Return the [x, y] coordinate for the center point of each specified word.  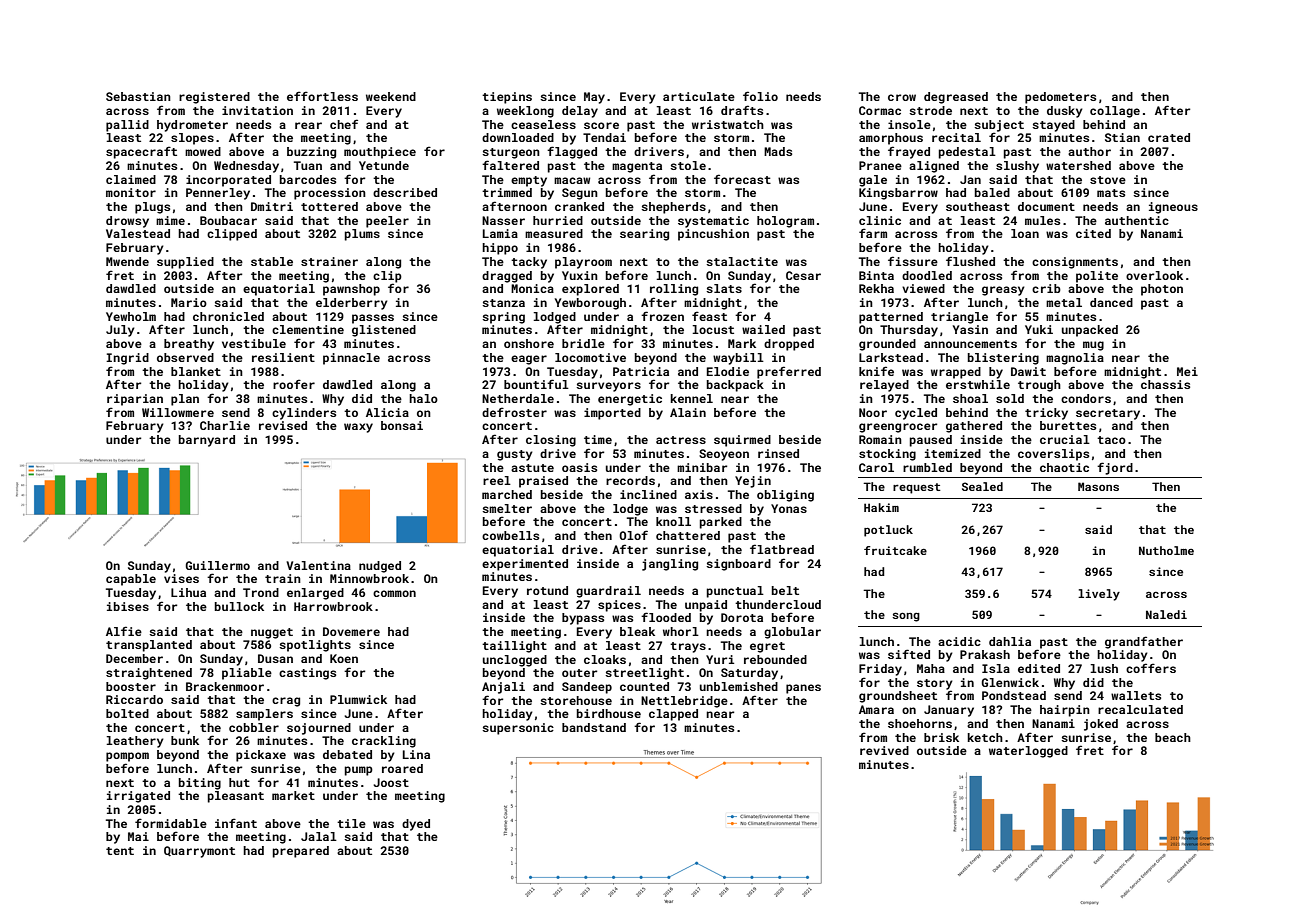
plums [362, 235]
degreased [956, 98]
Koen [344, 658]
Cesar [803, 275]
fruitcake [895, 550]
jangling [670, 565]
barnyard [207, 441]
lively [1099, 595]
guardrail [608, 592]
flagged [572, 152]
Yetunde [384, 165]
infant [236, 823]
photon [1162, 290]
